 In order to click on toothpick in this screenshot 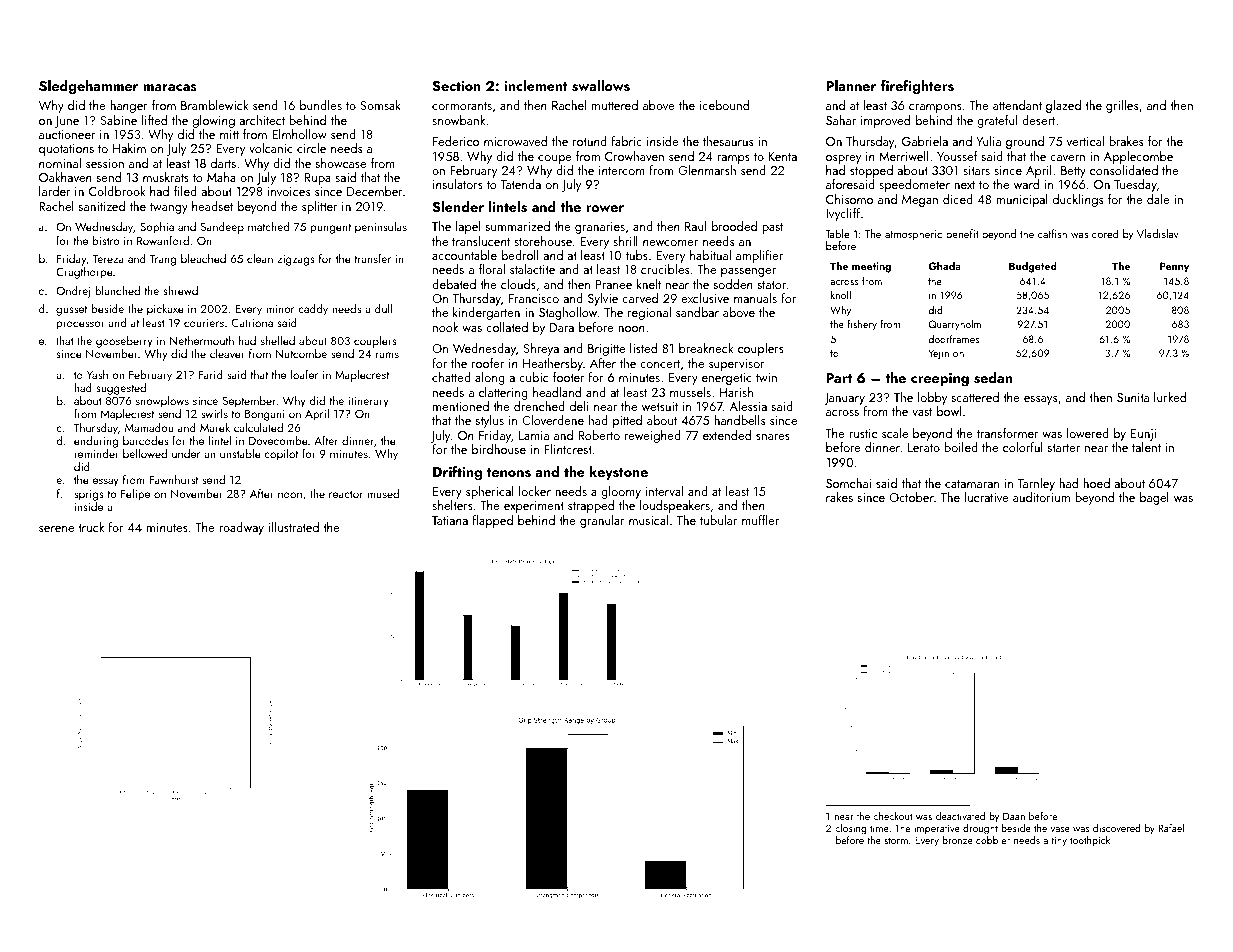, I will do `click(1090, 841)`.
